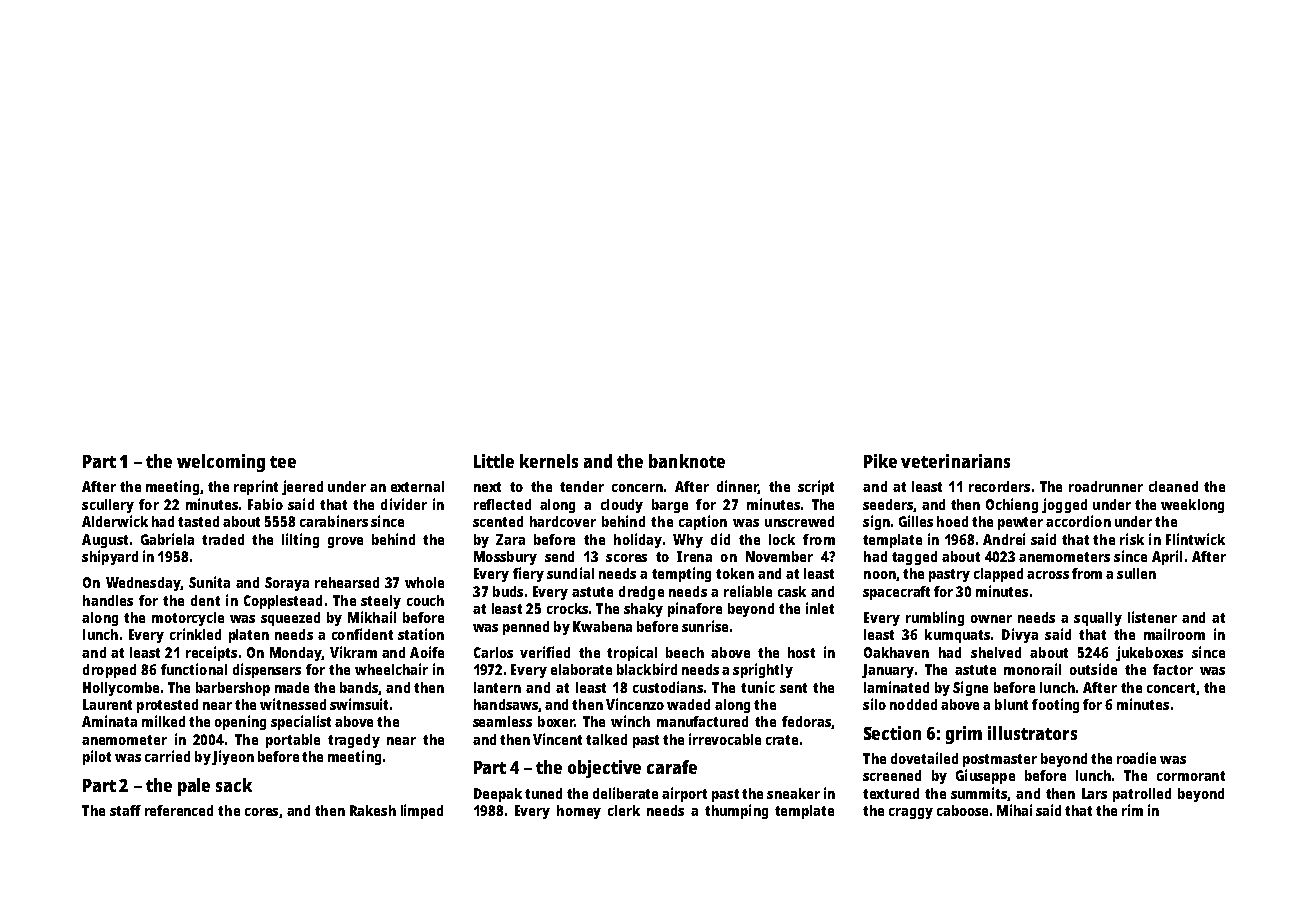 This document has height=924, width=1308. What do you see at coordinates (1192, 506) in the document?
I see `weeklong` at bounding box center [1192, 506].
